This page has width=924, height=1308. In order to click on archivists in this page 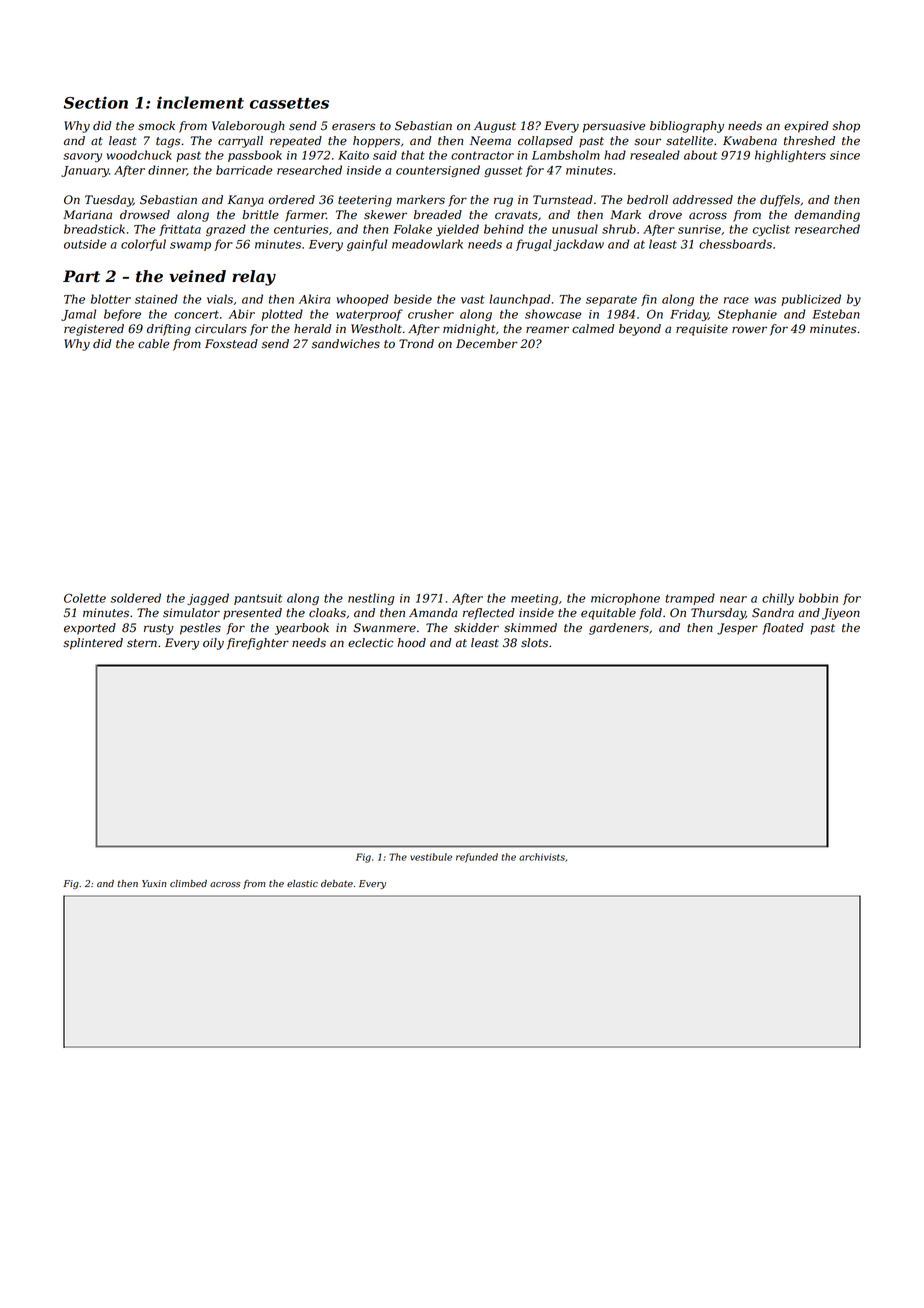, I will do `click(542, 857)`.
